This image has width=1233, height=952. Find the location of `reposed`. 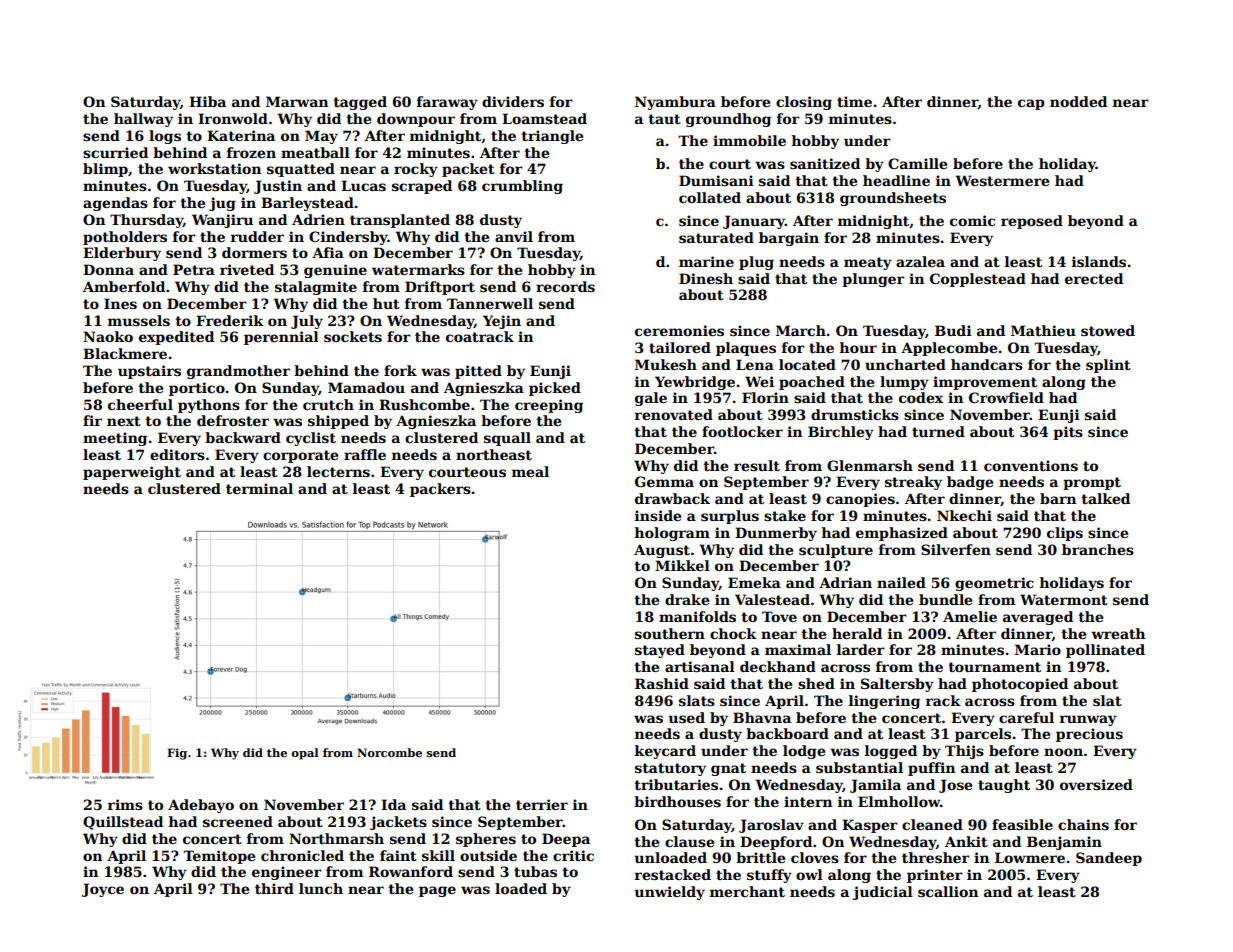

reposed is located at coordinates (1032, 222).
